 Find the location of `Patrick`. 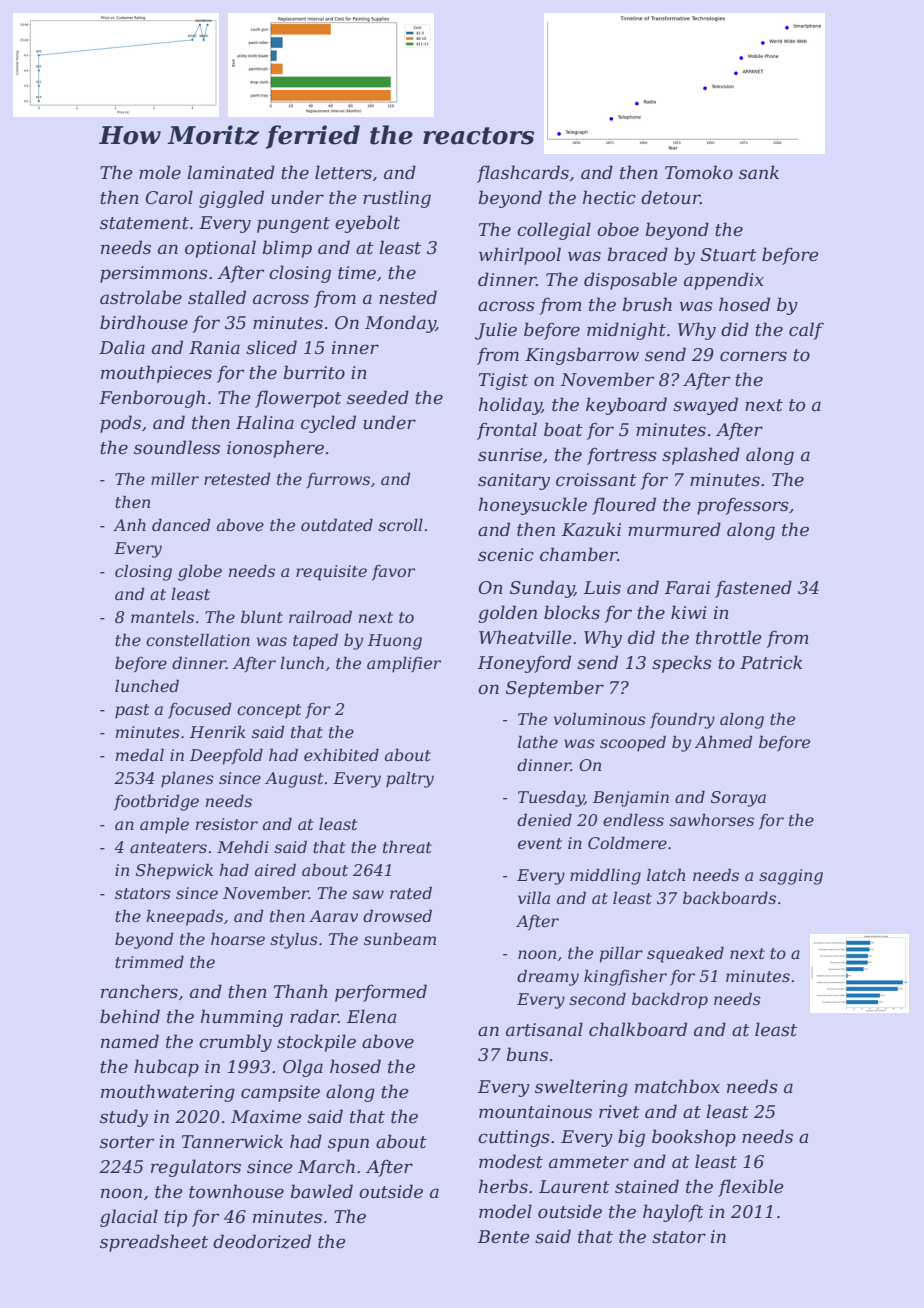

Patrick is located at coordinates (771, 662).
